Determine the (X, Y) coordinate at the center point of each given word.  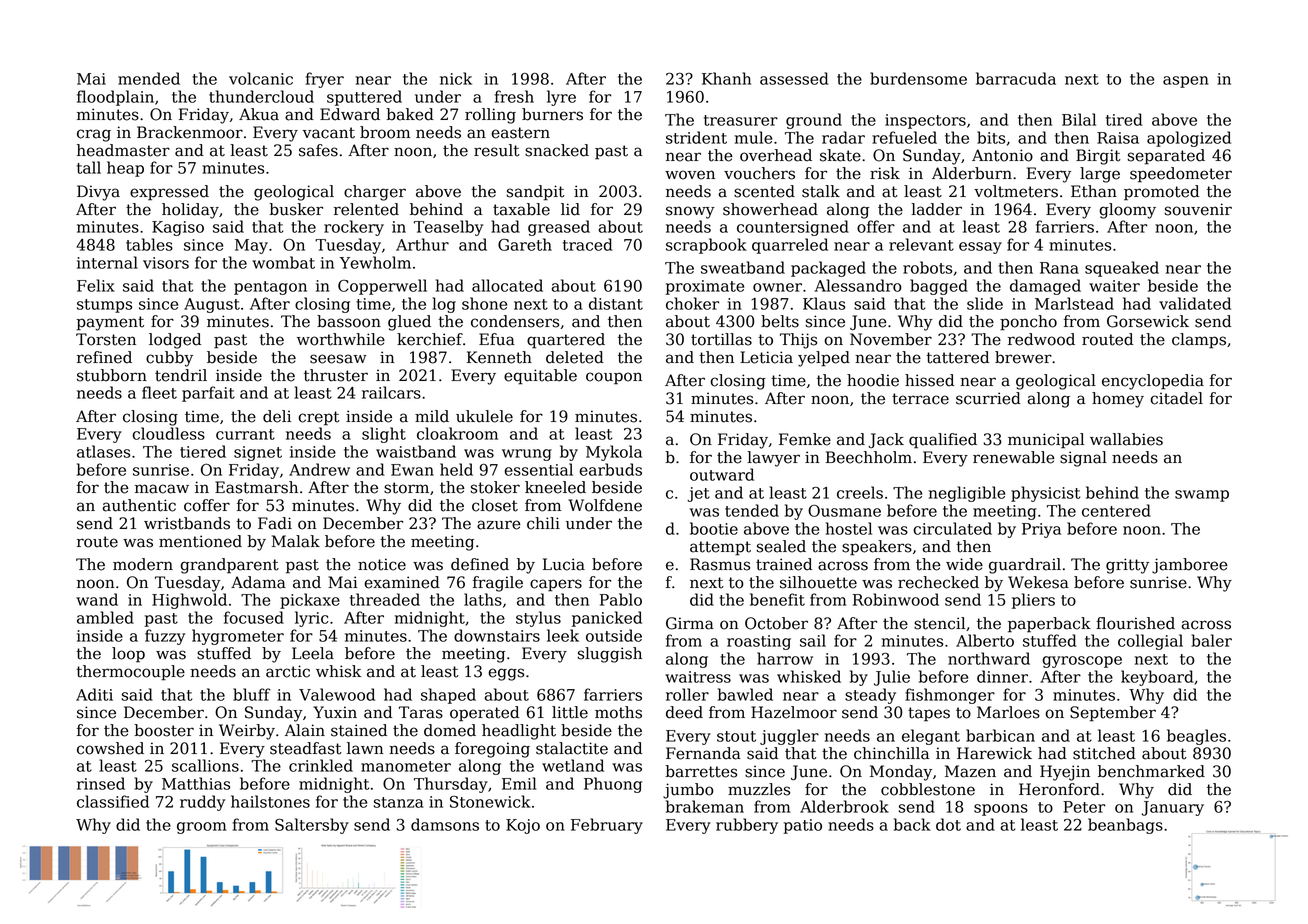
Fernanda (703, 753)
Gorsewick (1148, 321)
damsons (445, 824)
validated (1195, 303)
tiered (203, 451)
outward (722, 474)
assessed (794, 78)
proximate (704, 287)
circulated (952, 528)
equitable (540, 377)
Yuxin (335, 712)
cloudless (168, 433)
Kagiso (178, 228)
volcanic (261, 78)
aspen (1186, 82)
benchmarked (1151, 771)
